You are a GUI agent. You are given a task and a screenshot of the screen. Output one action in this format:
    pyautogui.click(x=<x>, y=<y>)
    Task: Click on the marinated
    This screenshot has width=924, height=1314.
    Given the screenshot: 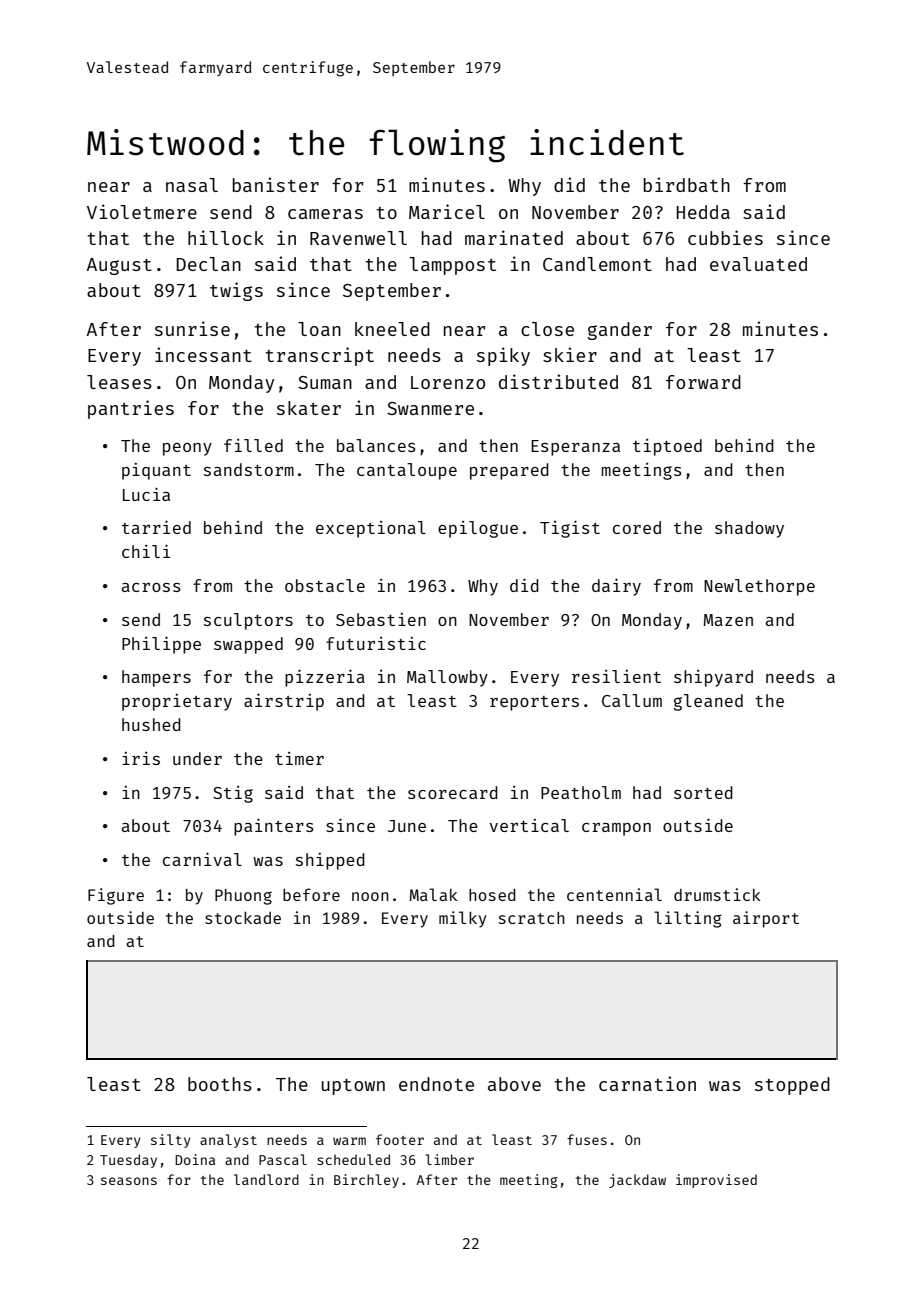 What is the action you would take?
    pyautogui.click(x=514, y=237)
